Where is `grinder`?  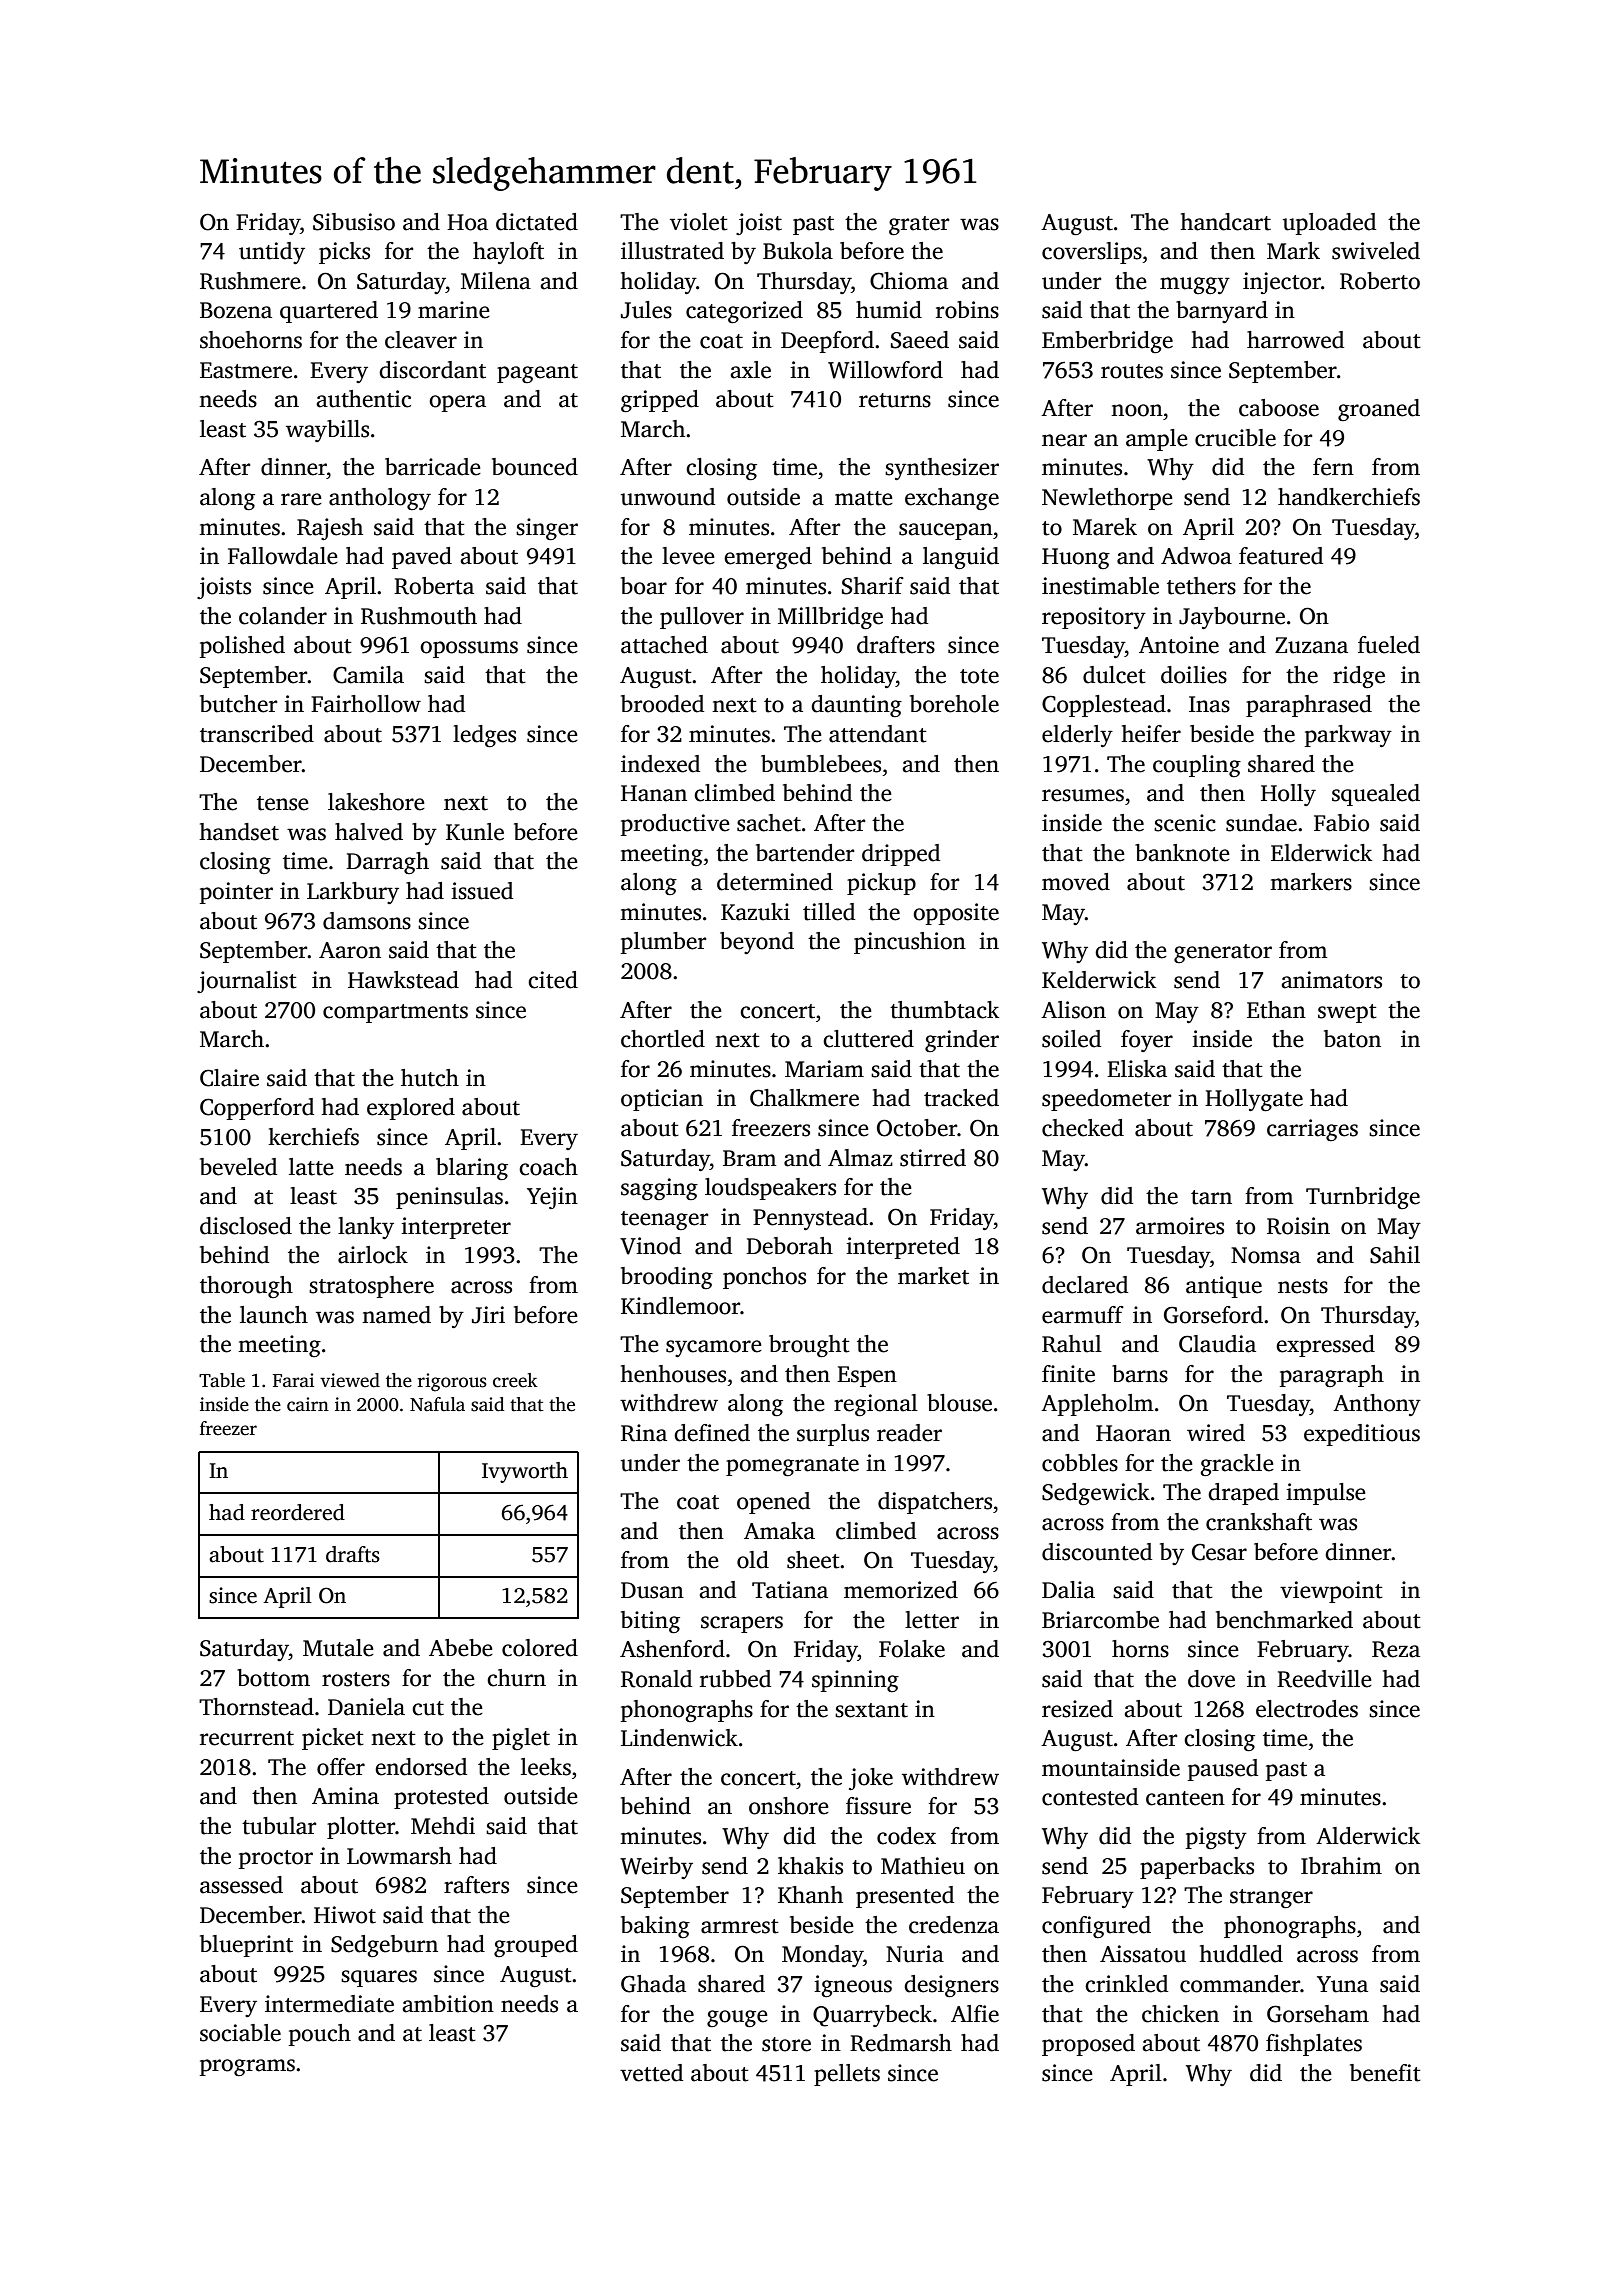
grinder is located at coordinates (962, 1041).
